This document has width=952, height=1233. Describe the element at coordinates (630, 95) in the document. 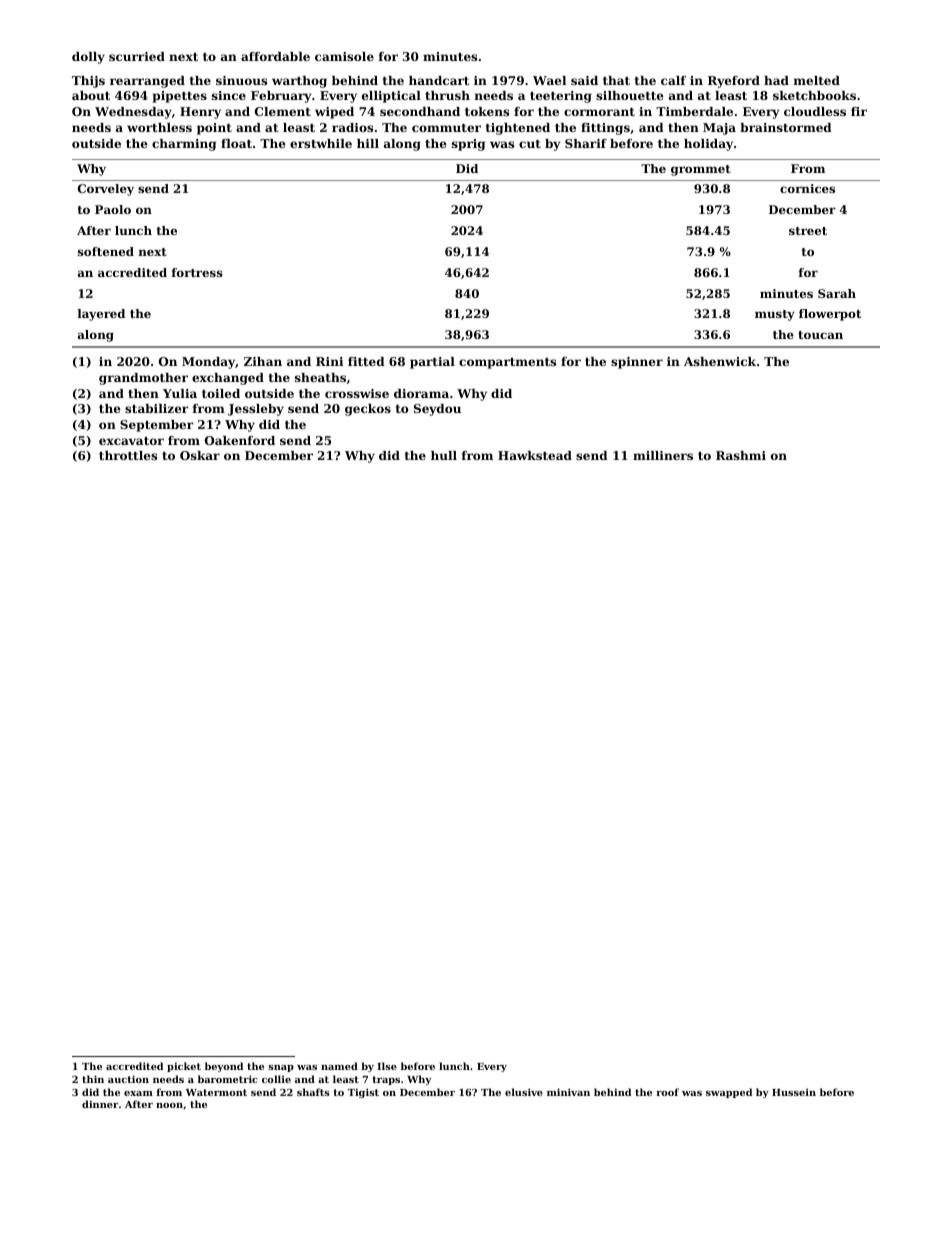

I see `silhouette` at that location.
